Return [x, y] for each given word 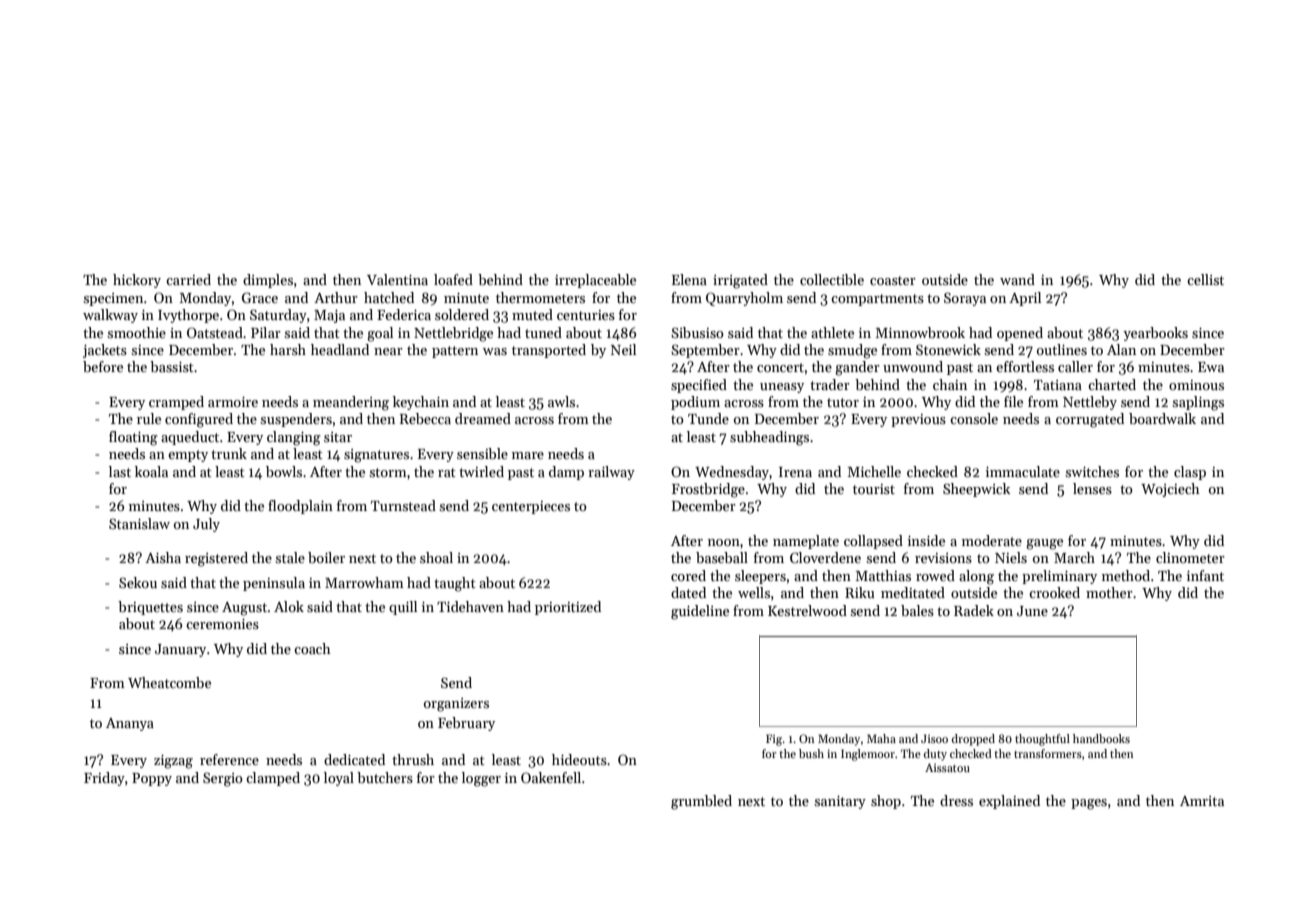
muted [532, 314]
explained [1009, 802]
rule [149, 418]
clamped [273, 779]
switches [1092, 471]
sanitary [840, 802]
